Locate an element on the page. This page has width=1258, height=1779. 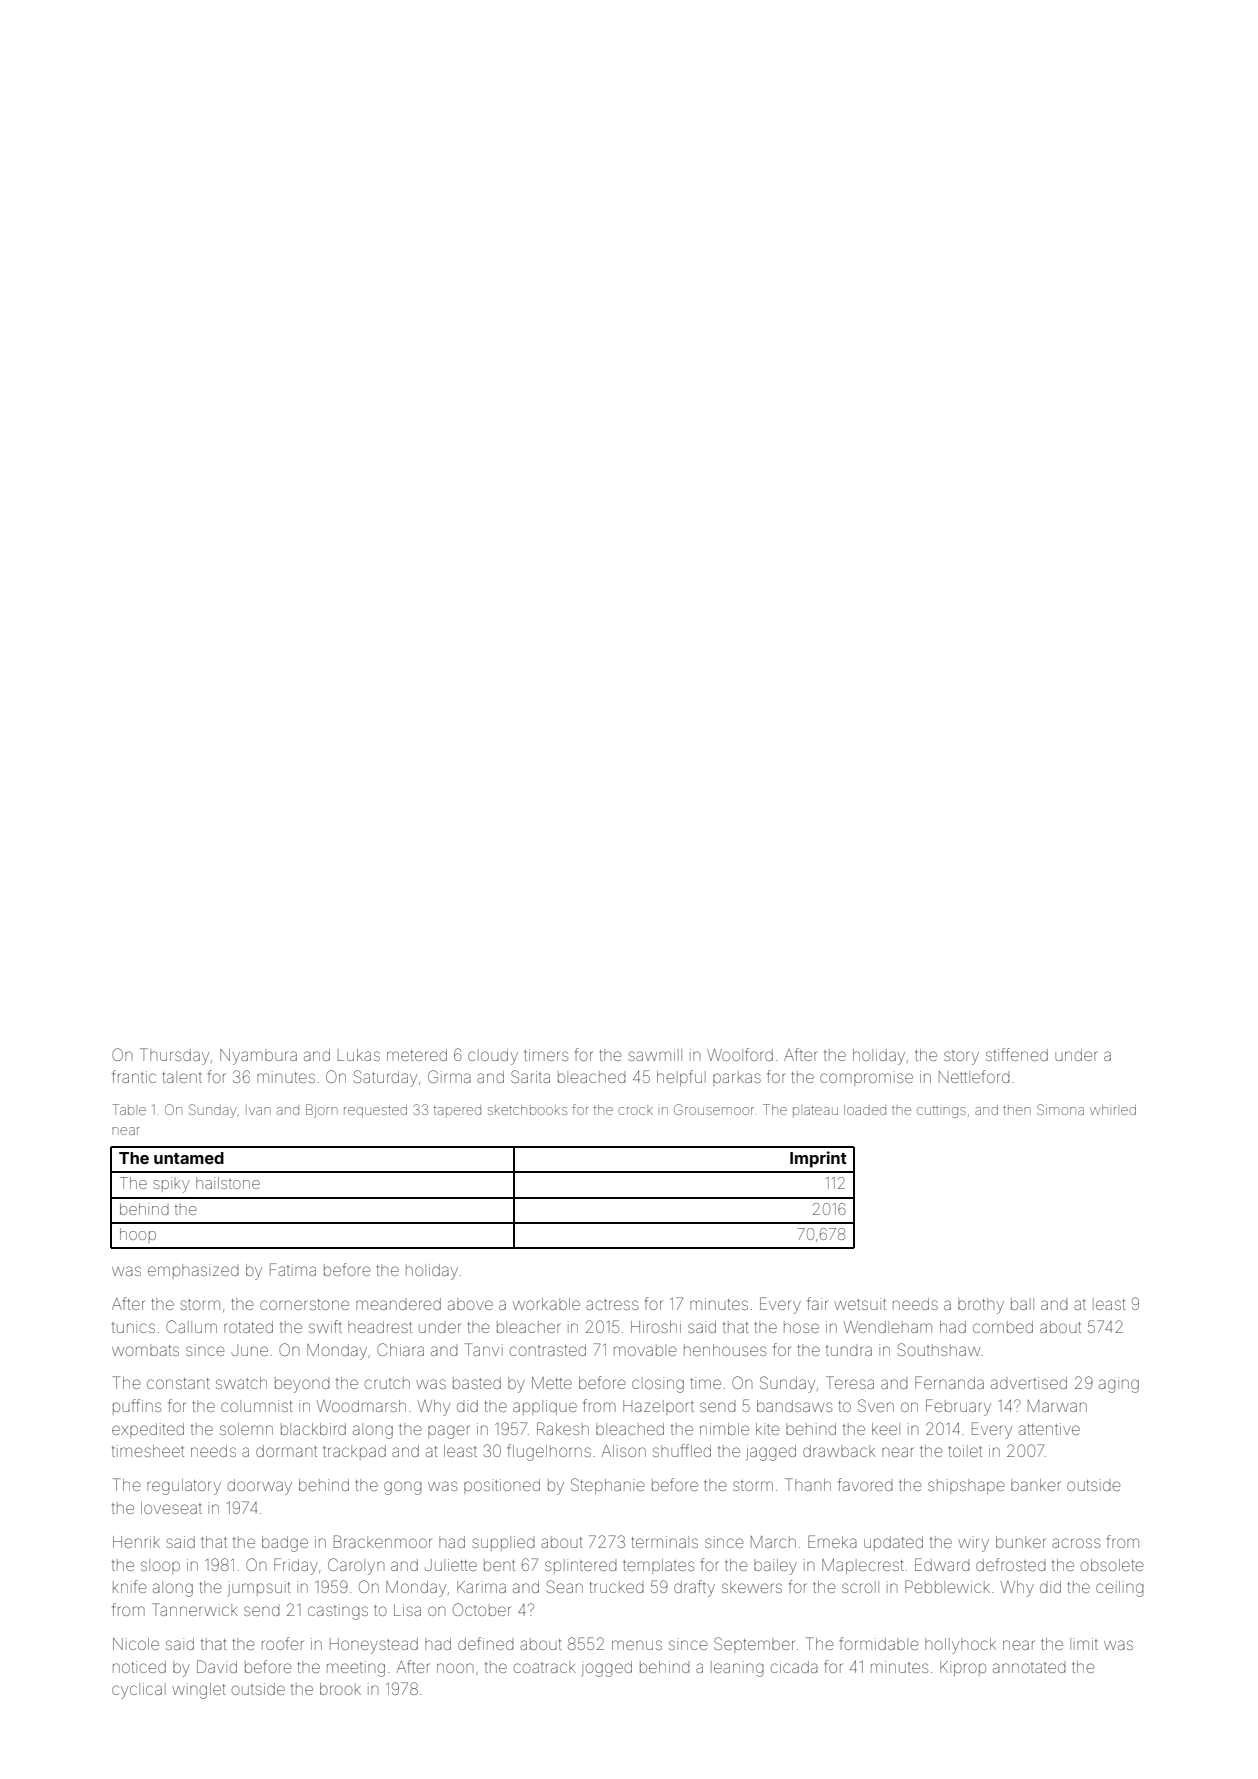
Woolford is located at coordinates (740, 1054).
